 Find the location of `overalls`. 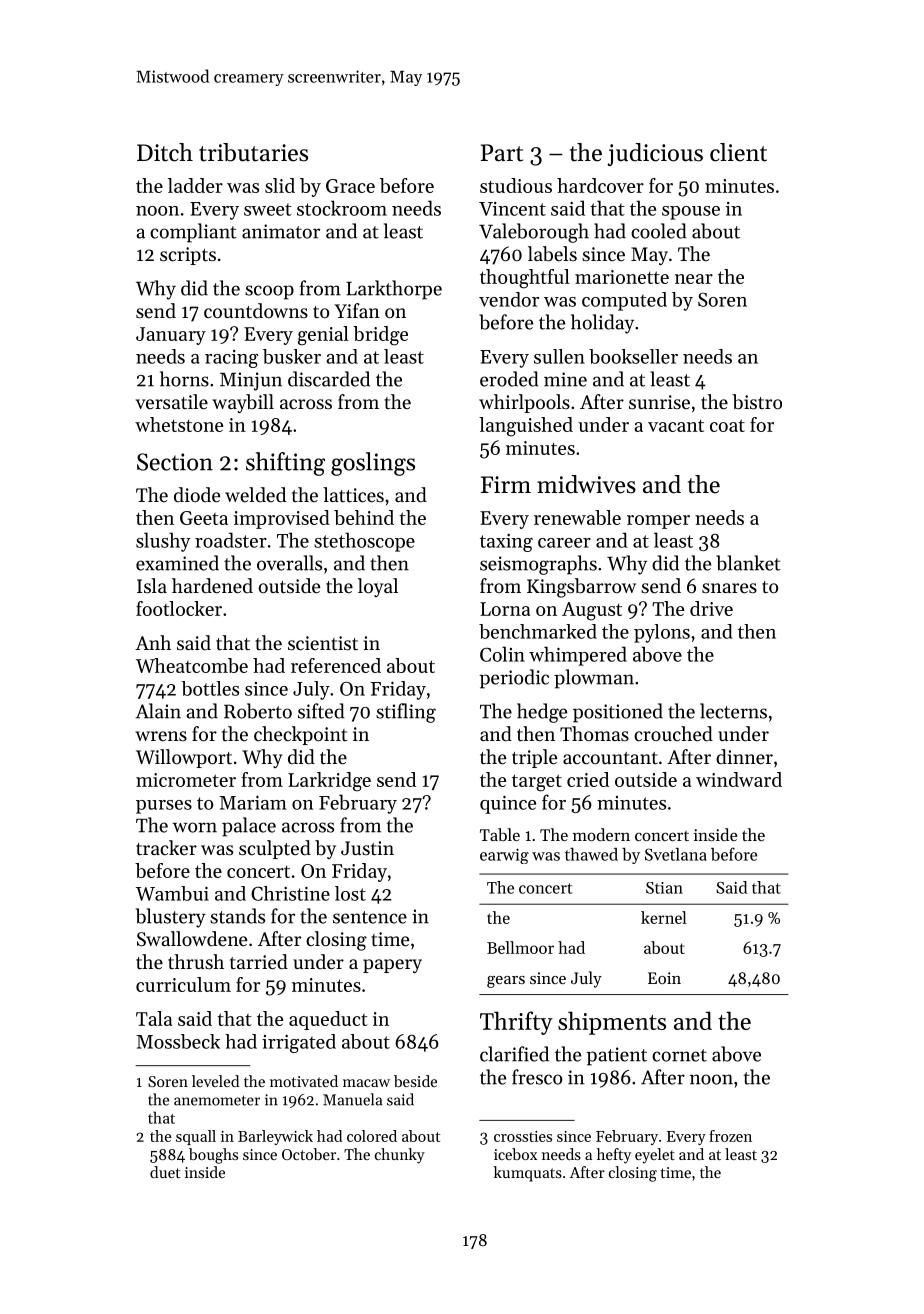

overalls is located at coordinates (289, 563).
